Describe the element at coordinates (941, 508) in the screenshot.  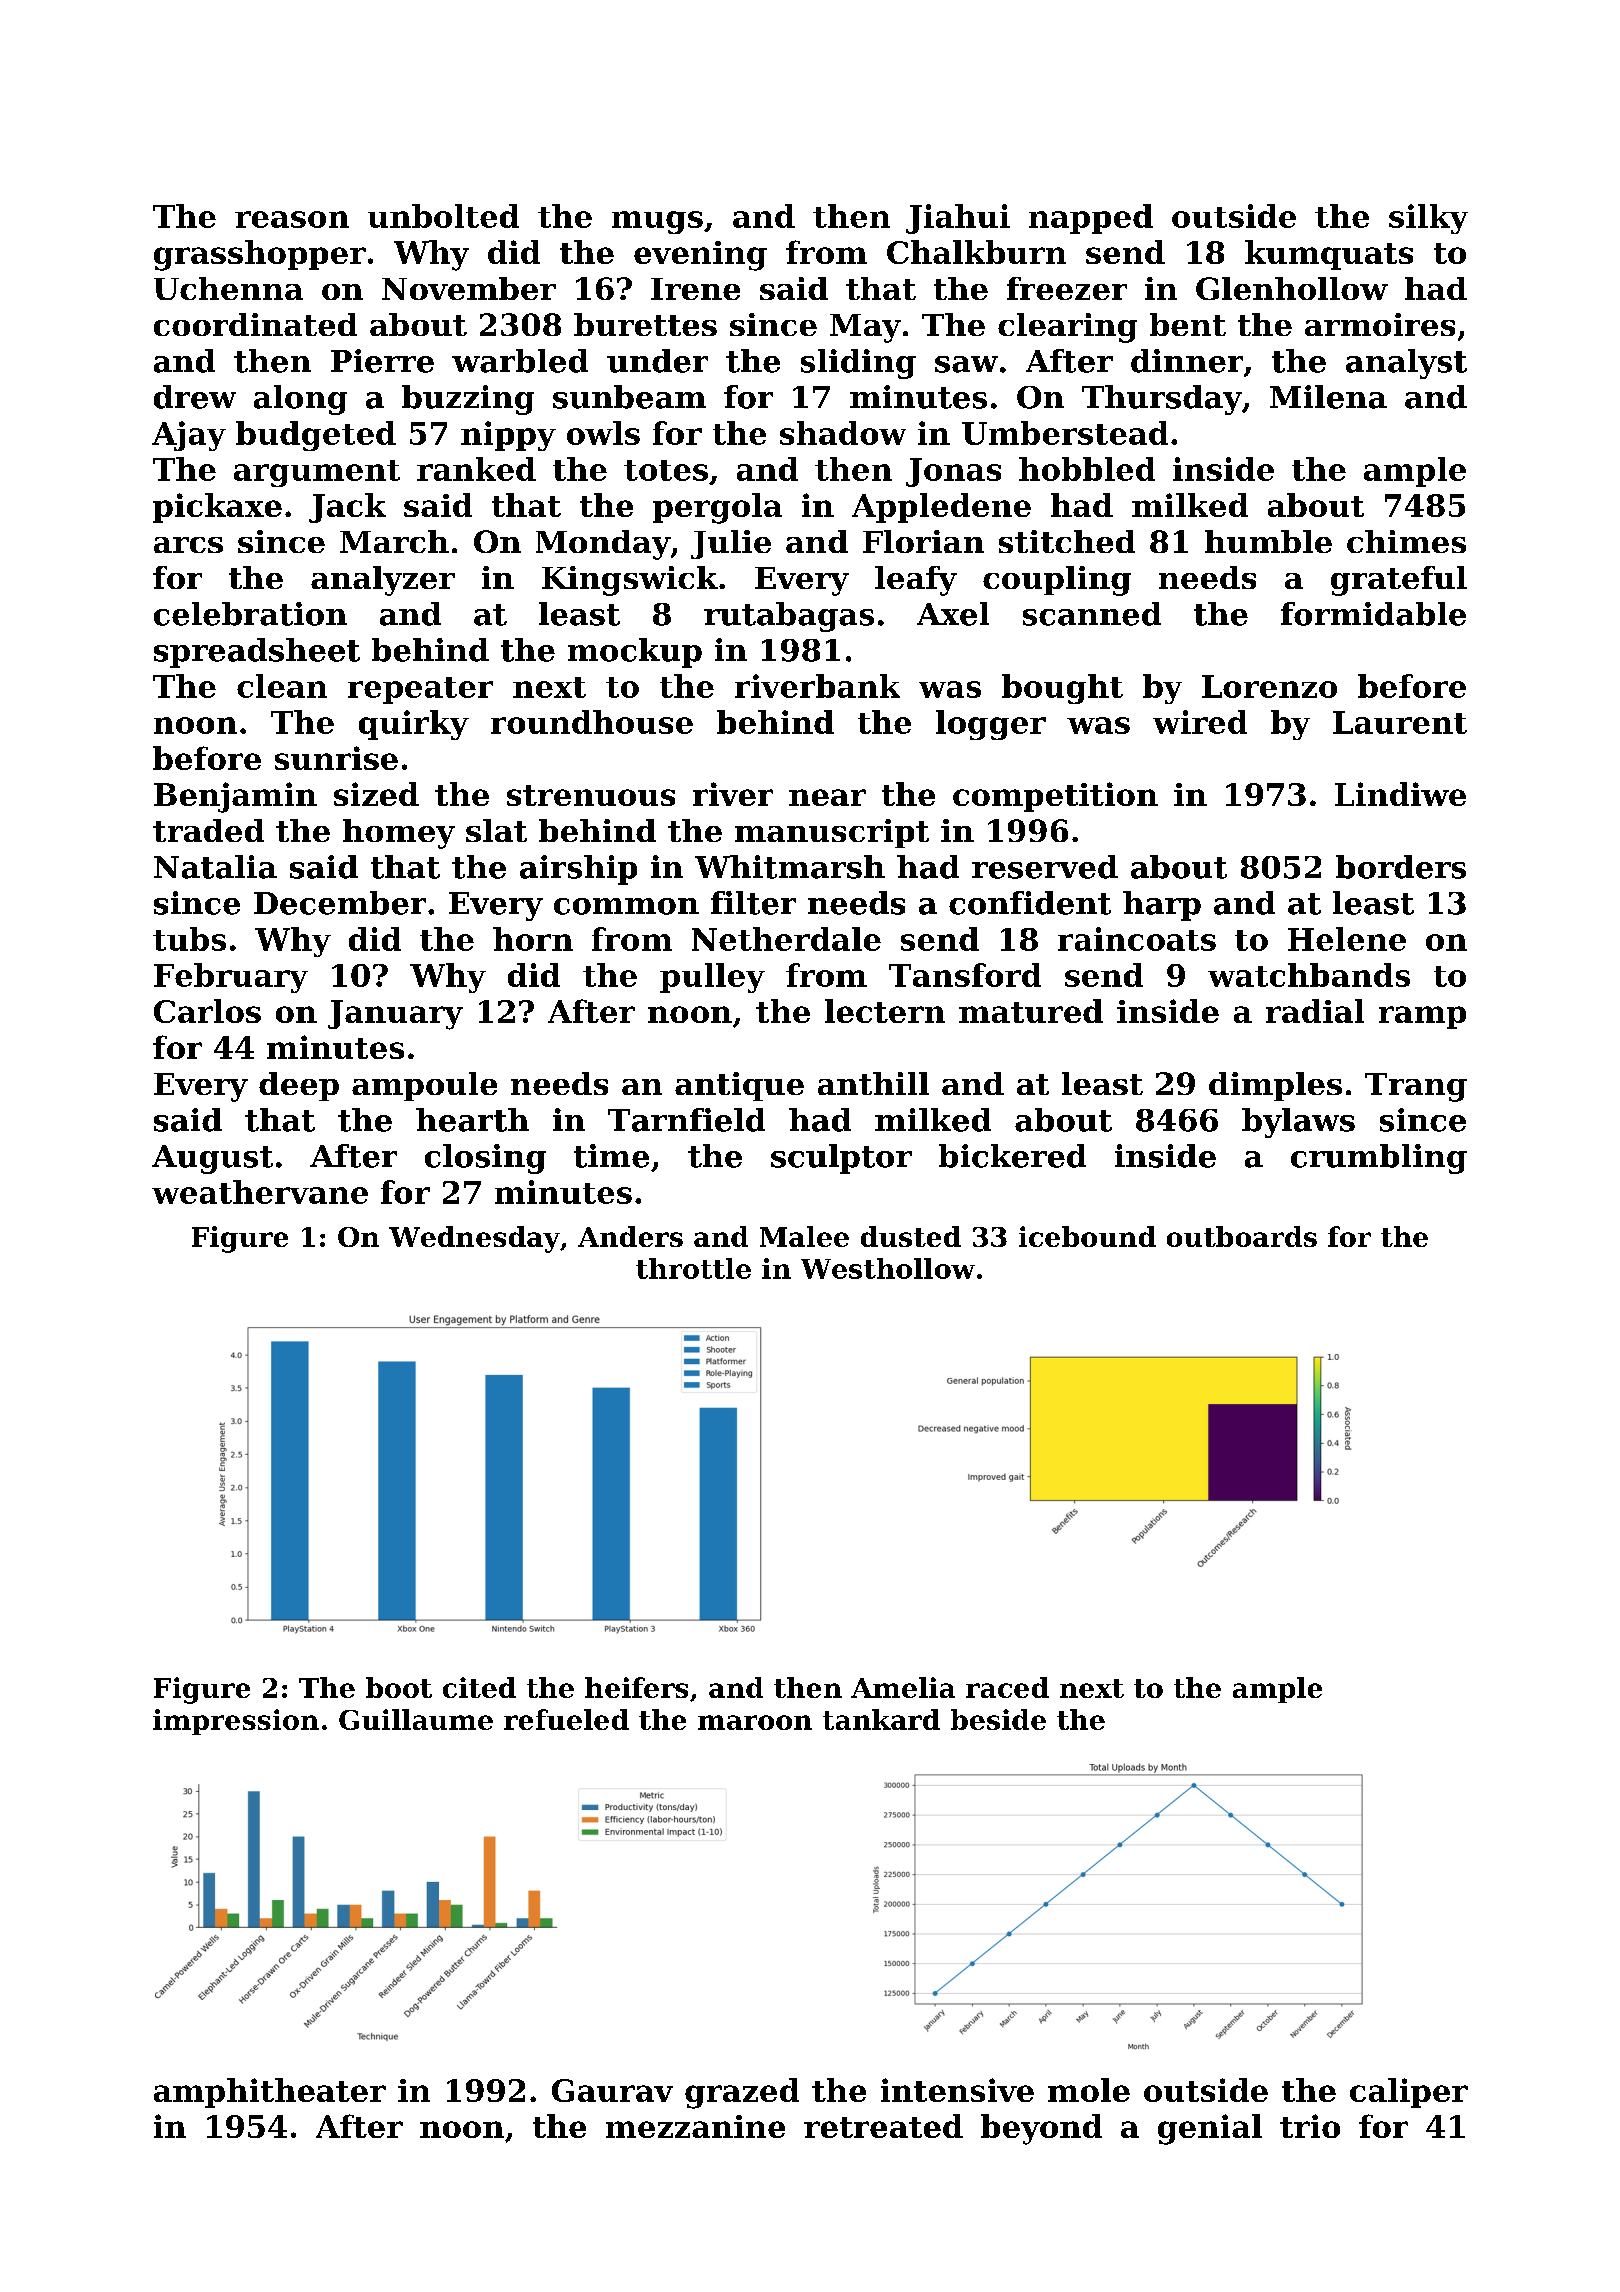
I see `Appledene` at that location.
